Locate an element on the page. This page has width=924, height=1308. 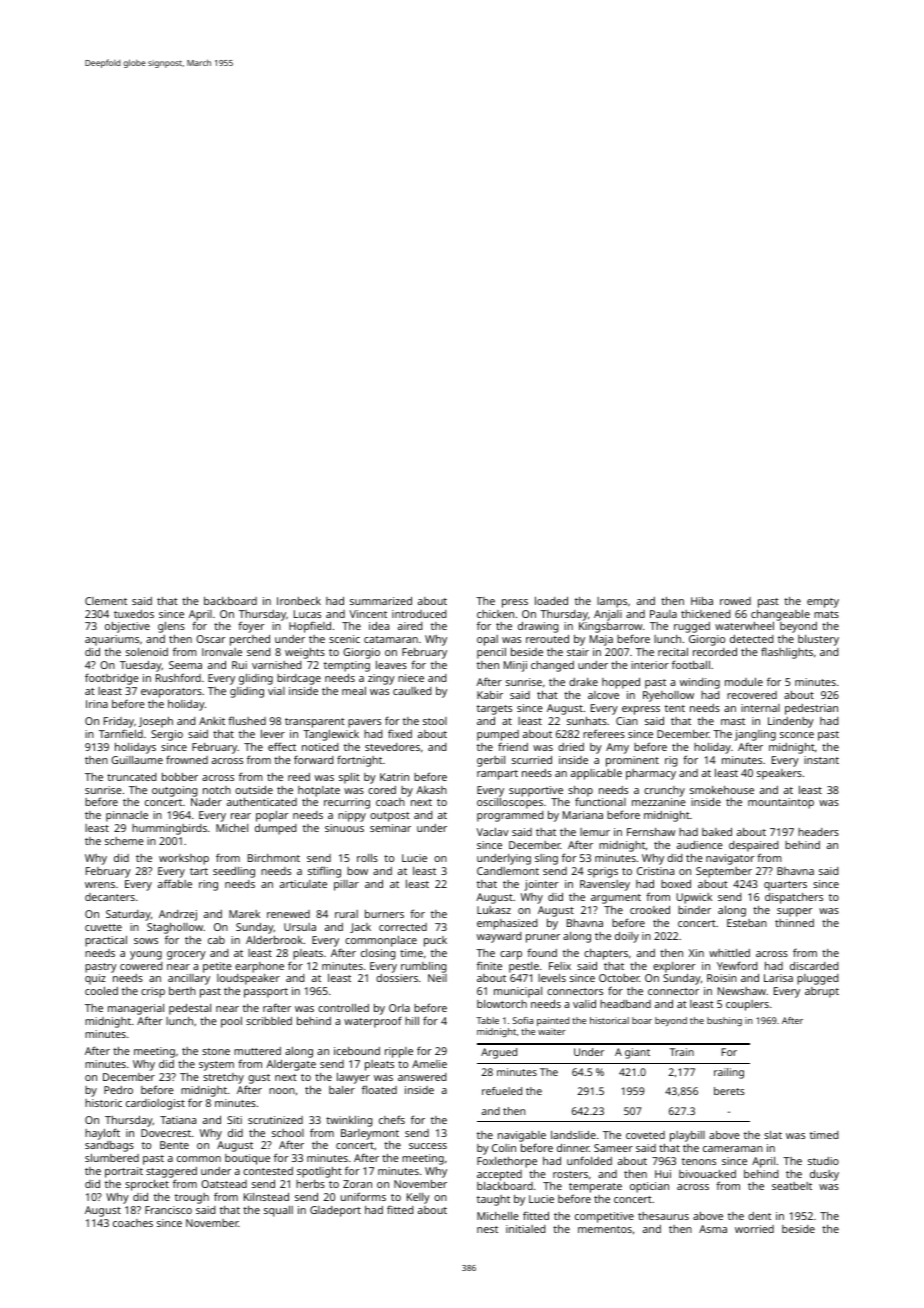
rugged is located at coordinates (692, 627).
